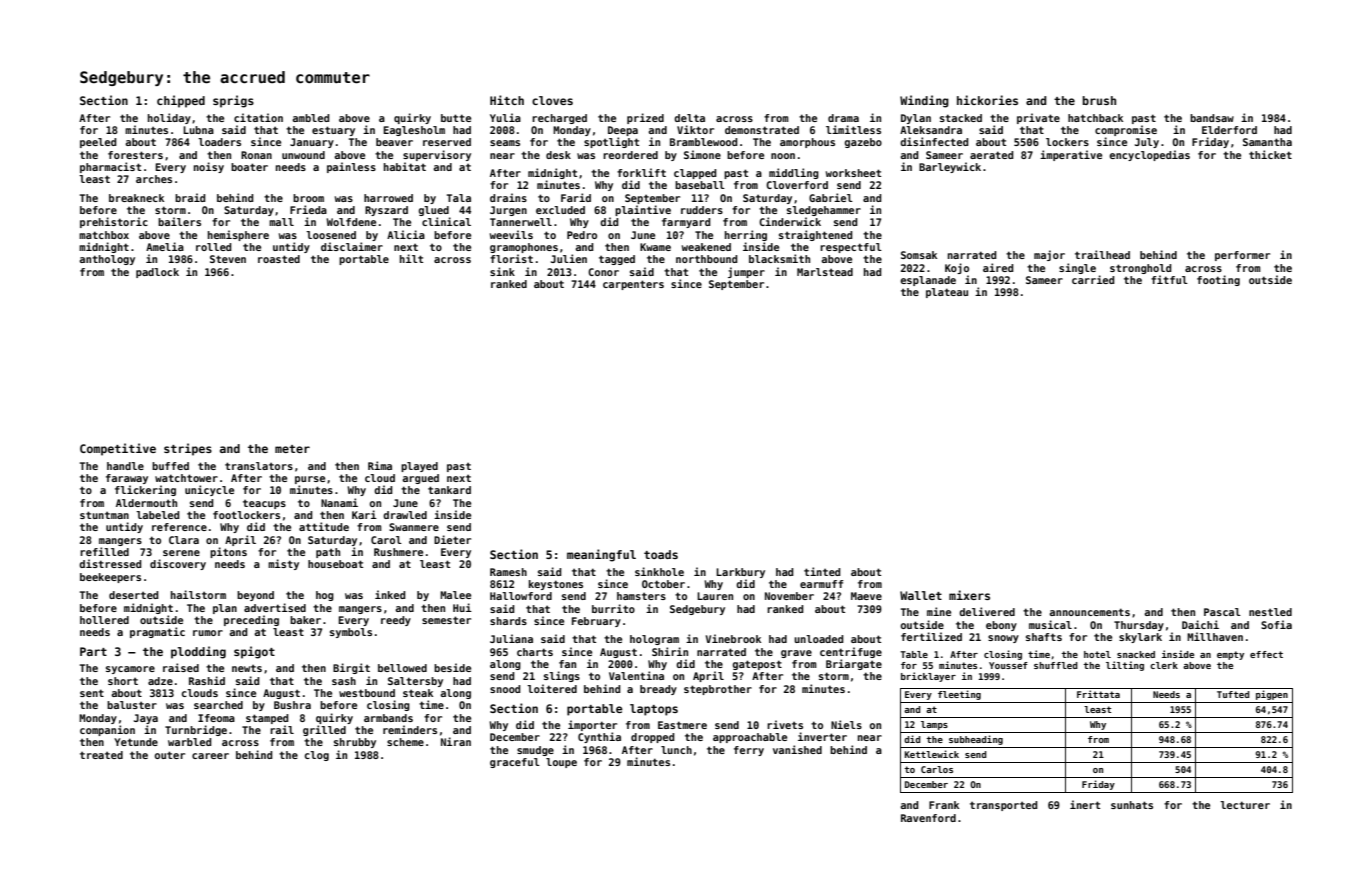  Describe the element at coordinates (154, 179) in the screenshot. I see `arches` at that location.
